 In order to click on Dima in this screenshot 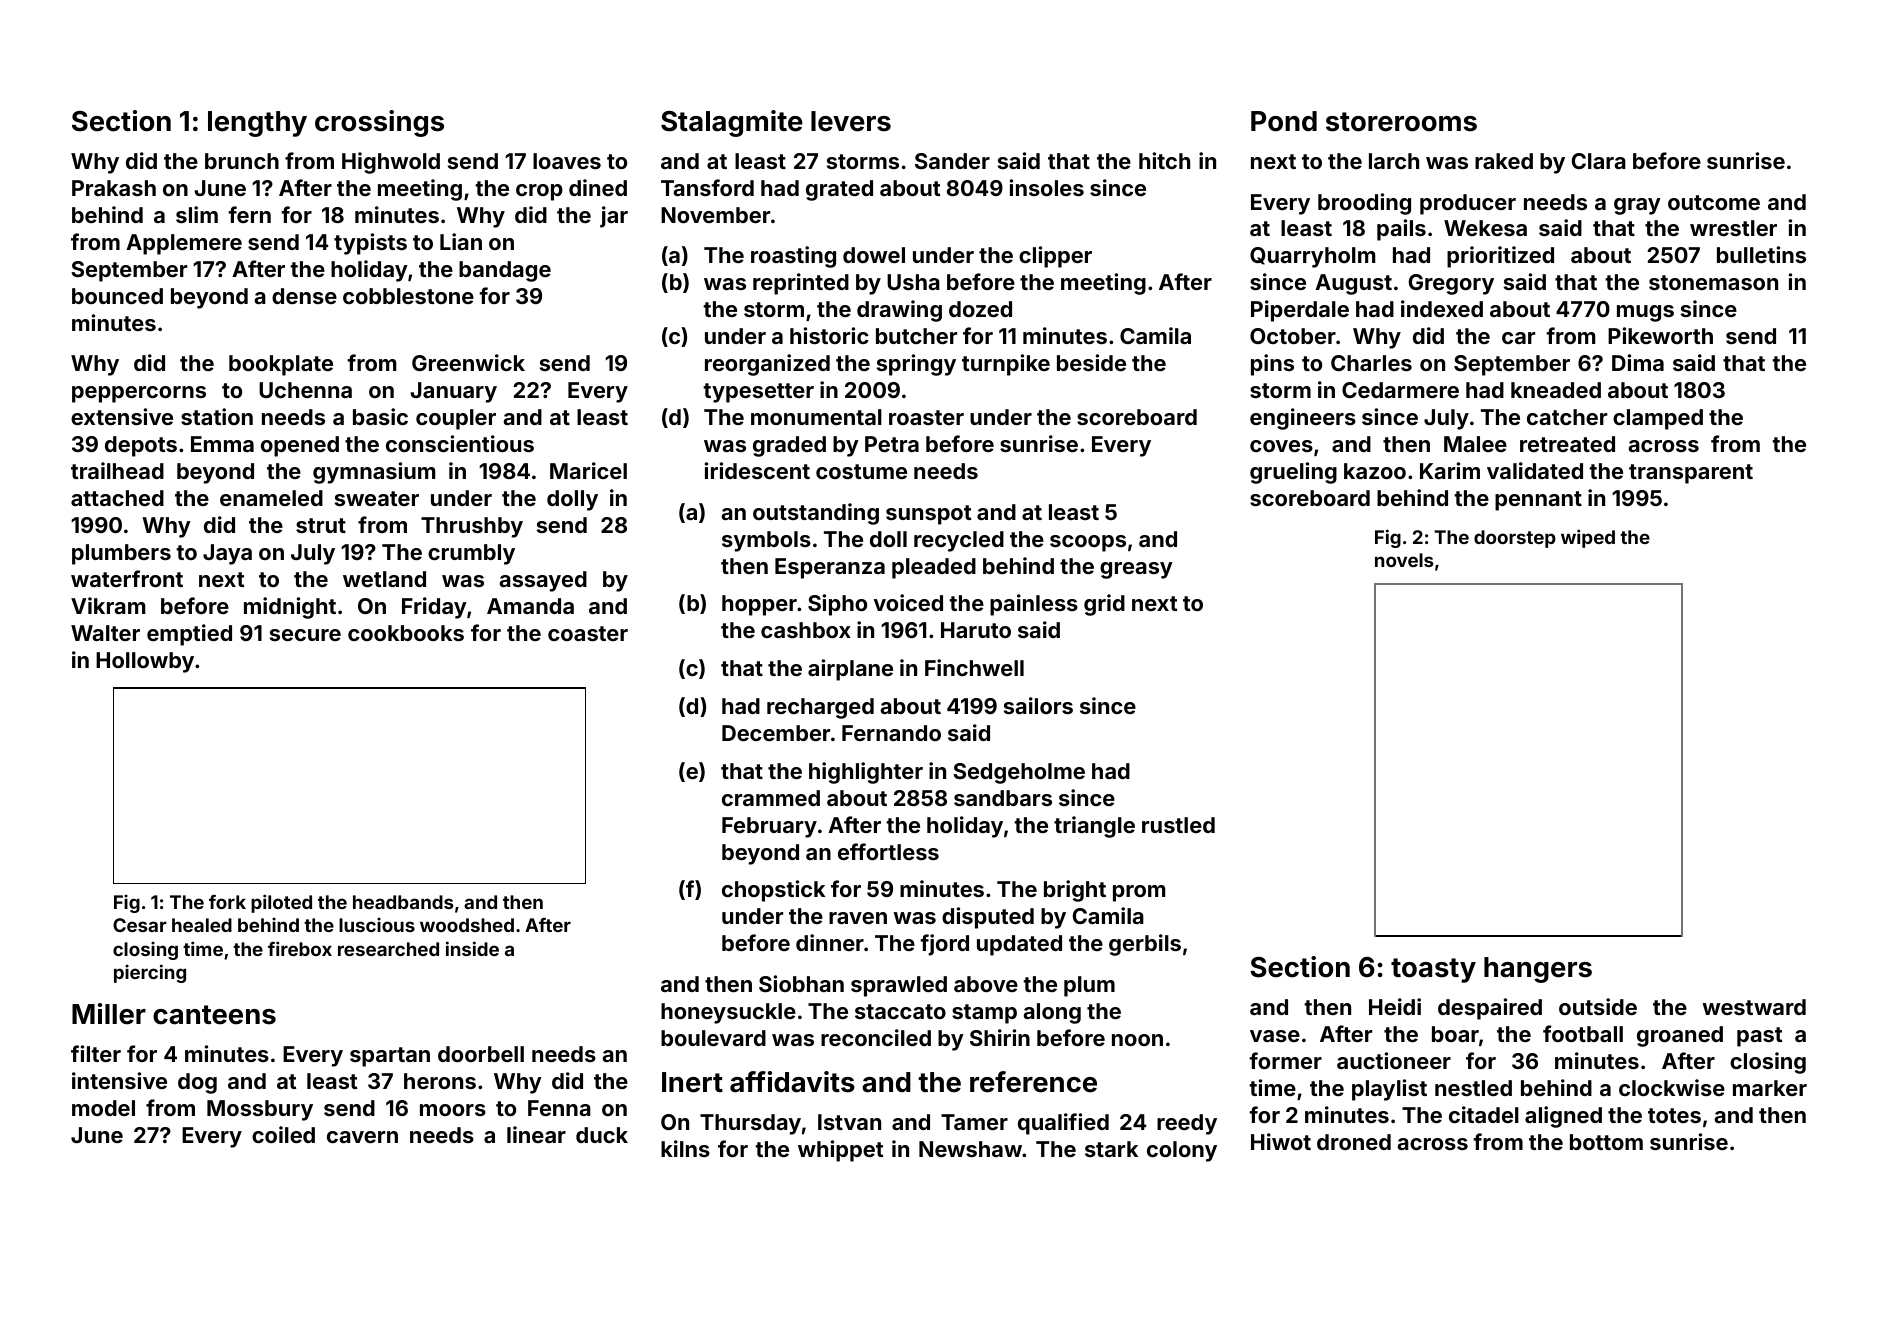, I will do `click(1638, 362)`.
